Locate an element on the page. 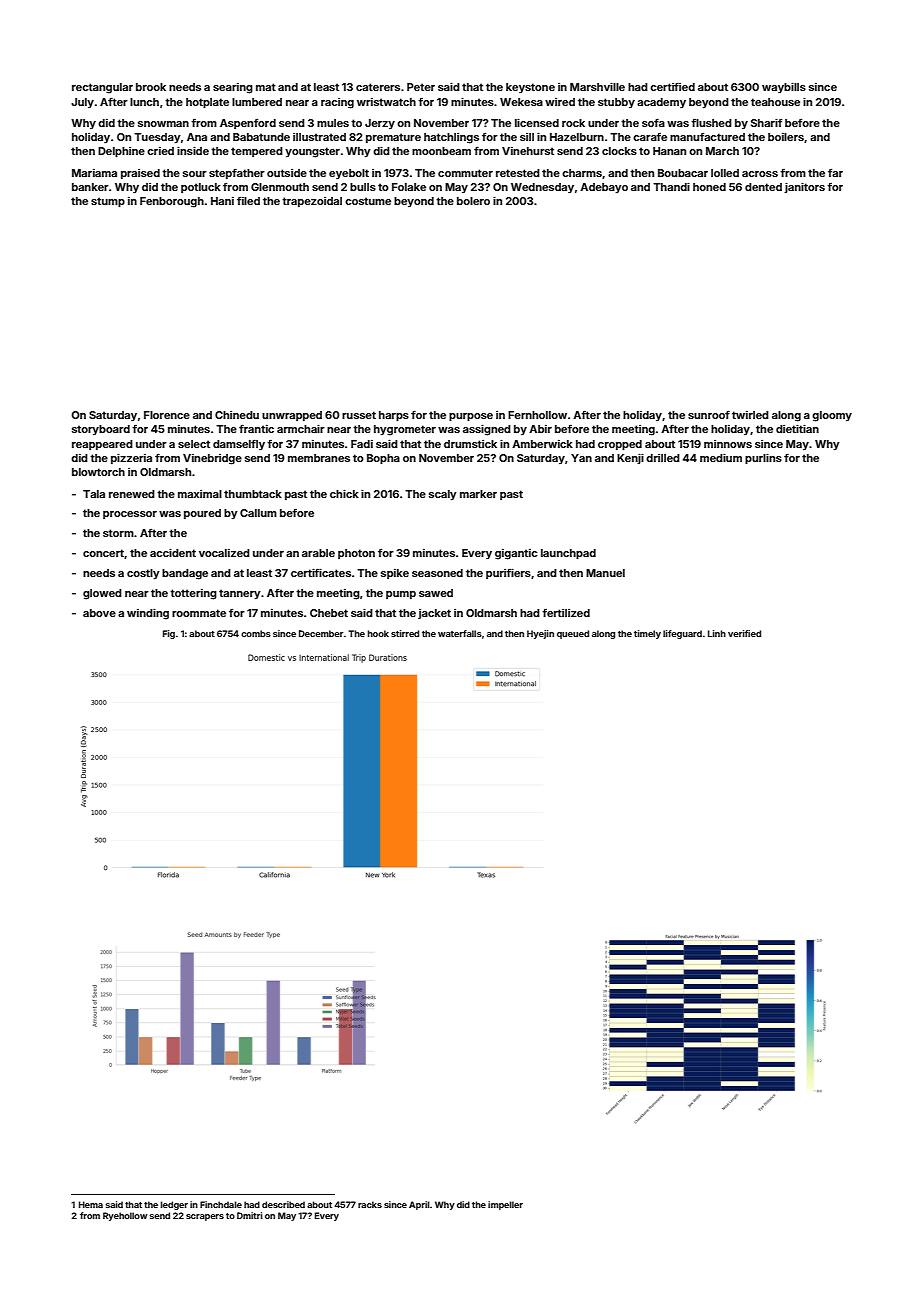 The width and height of the document is (924, 1308). Fernhollow is located at coordinates (537, 415).
